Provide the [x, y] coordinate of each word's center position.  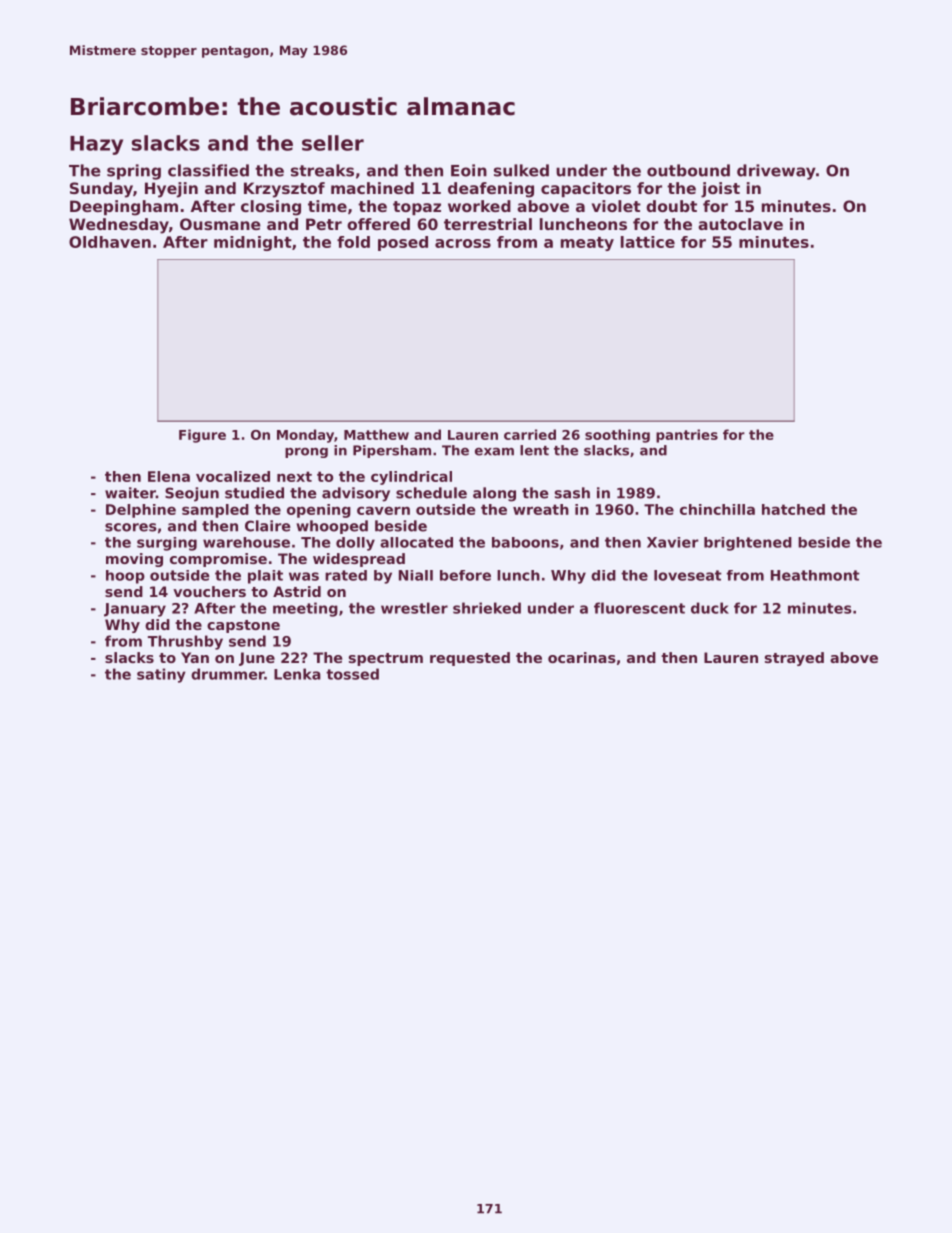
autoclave [740, 224]
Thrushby [185, 642]
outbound [688, 170]
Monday [305, 436]
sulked [521, 170]
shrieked [487, 608]
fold [353, 242]
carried [530, 434]
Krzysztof [284, 190]
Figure [202, 436]
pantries [687, 436]
